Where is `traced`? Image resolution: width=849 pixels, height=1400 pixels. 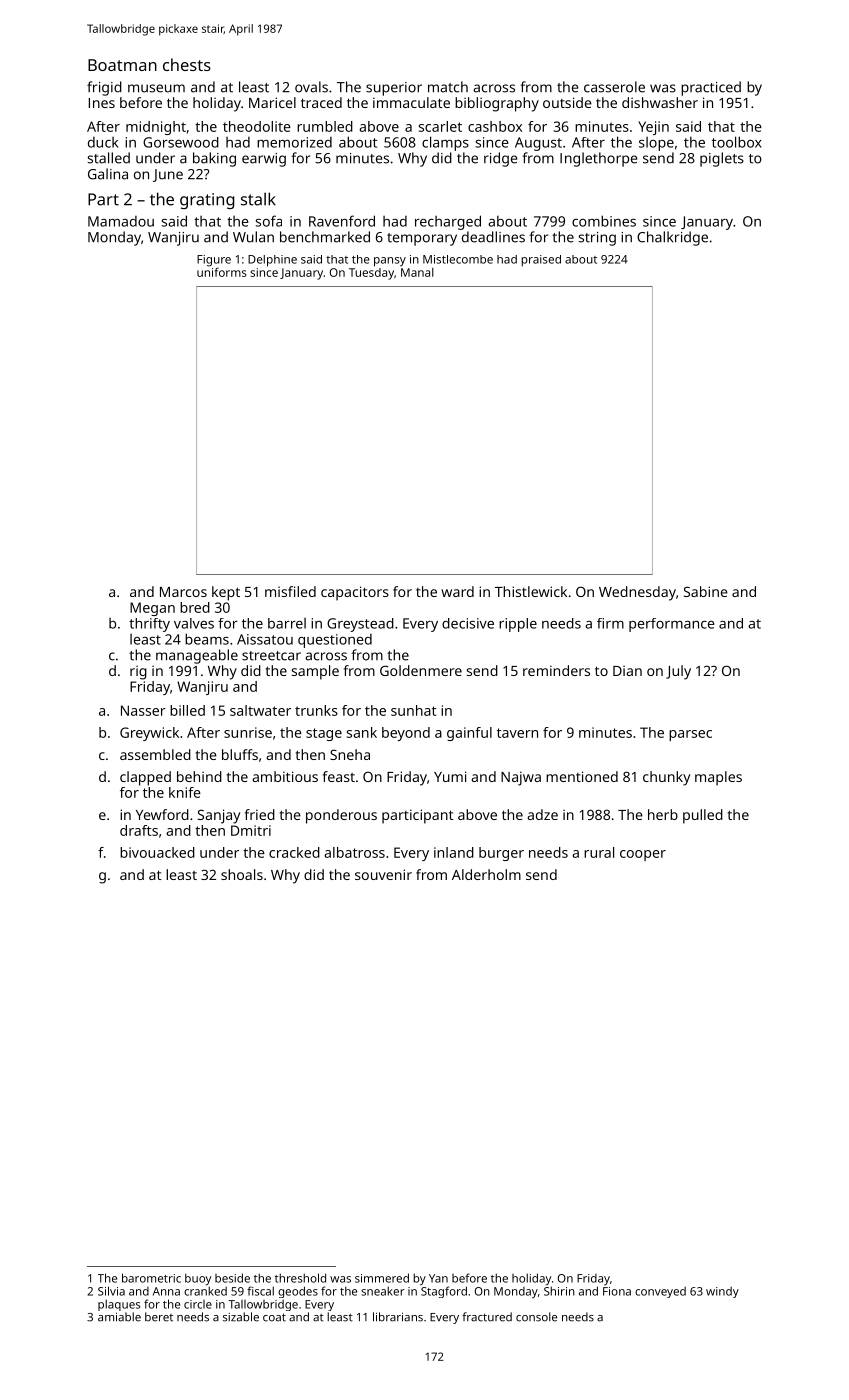
traced is located at coordinates (321, 102).
